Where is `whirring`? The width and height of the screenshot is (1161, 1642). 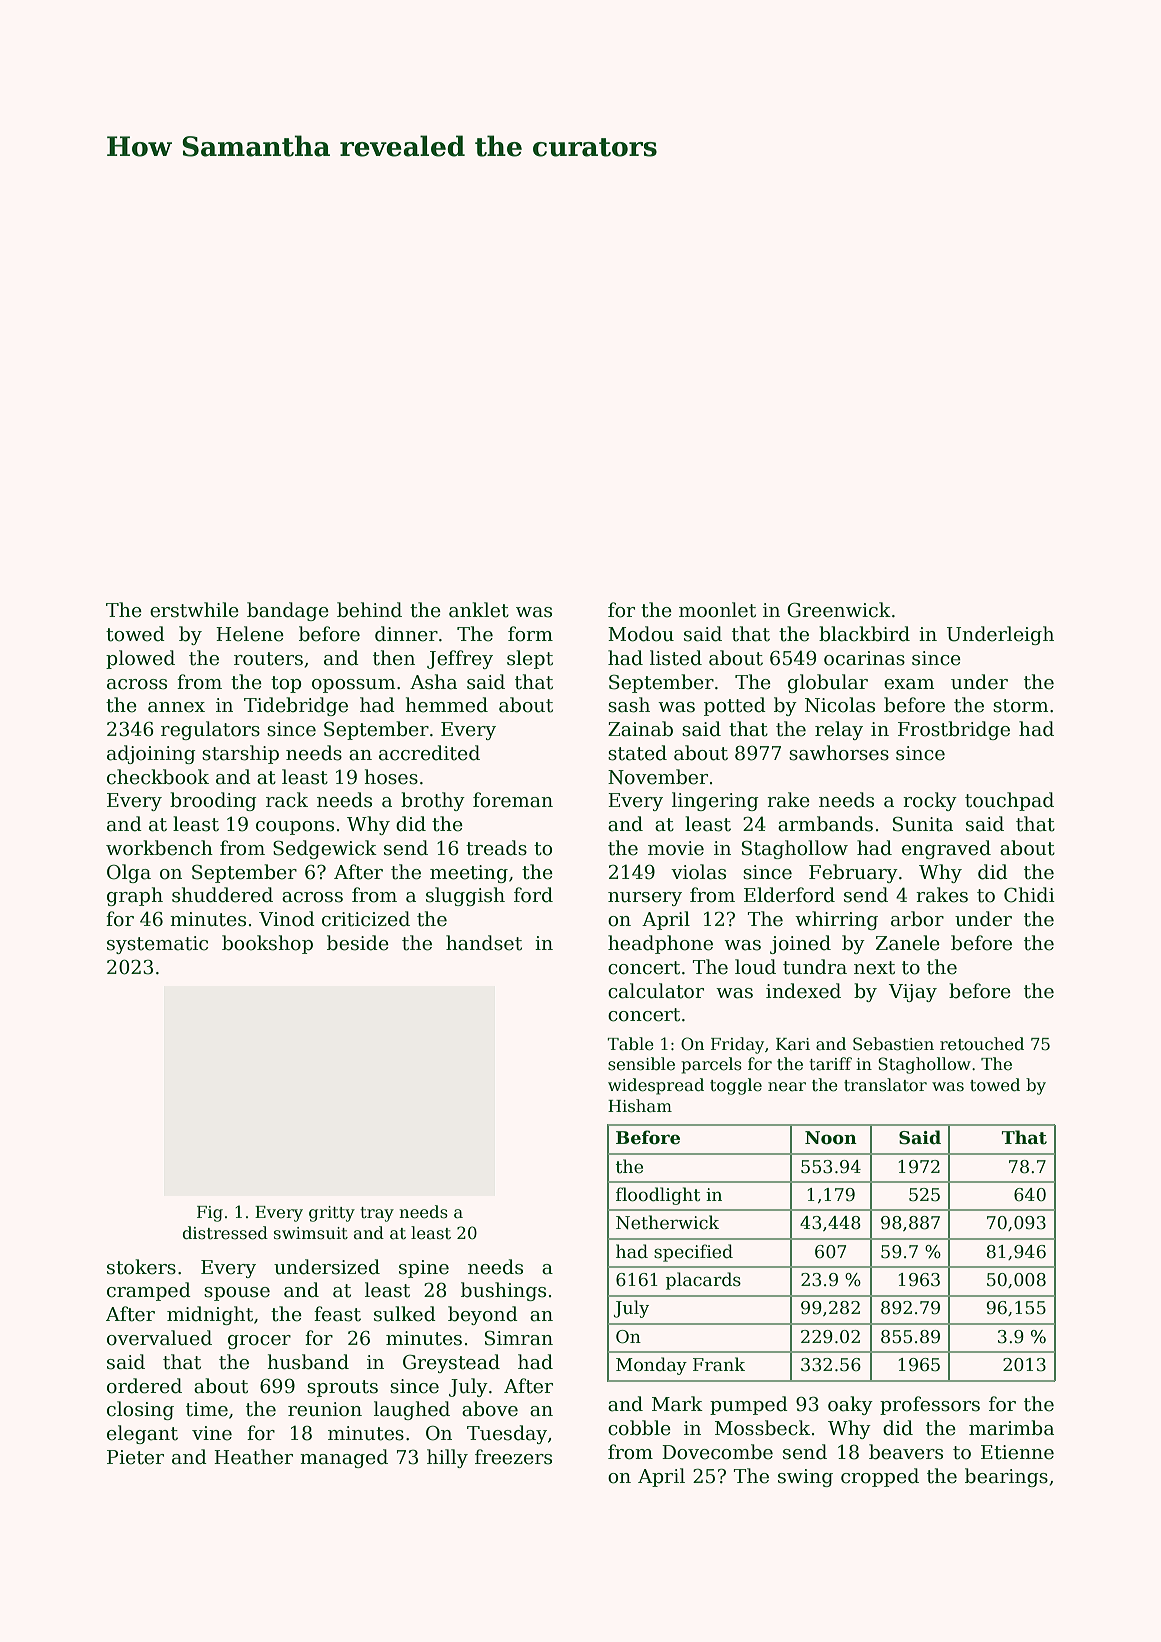
whirring is located at coordinates (836, 920).
